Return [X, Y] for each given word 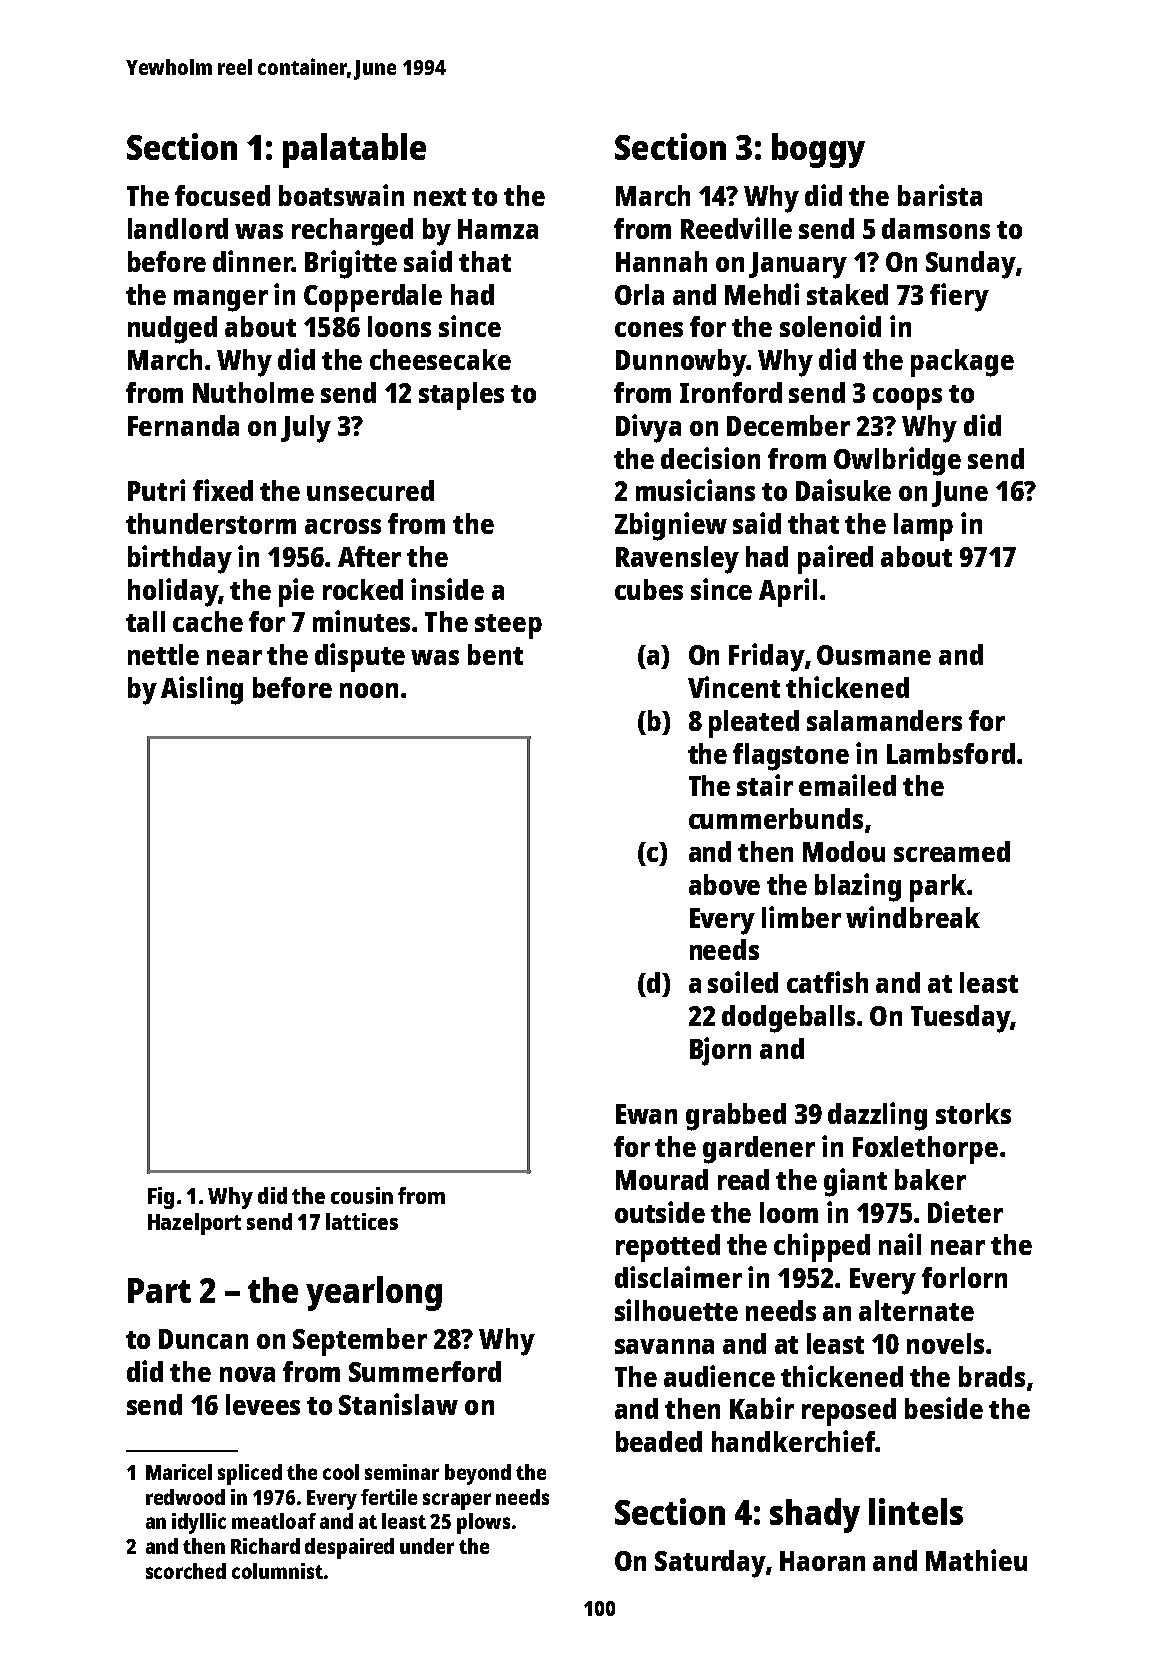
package [962, 363]
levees [263, 1404]
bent [495, 654]
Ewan [646, 1114]
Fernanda [183, 425]
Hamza [498, 229]
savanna [664, 1346]
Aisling [202, 690]
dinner [252, 261]
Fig [161, 1198]
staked [847, 294]
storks [973, 1113]
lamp [923, 527]
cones [649, 329]
